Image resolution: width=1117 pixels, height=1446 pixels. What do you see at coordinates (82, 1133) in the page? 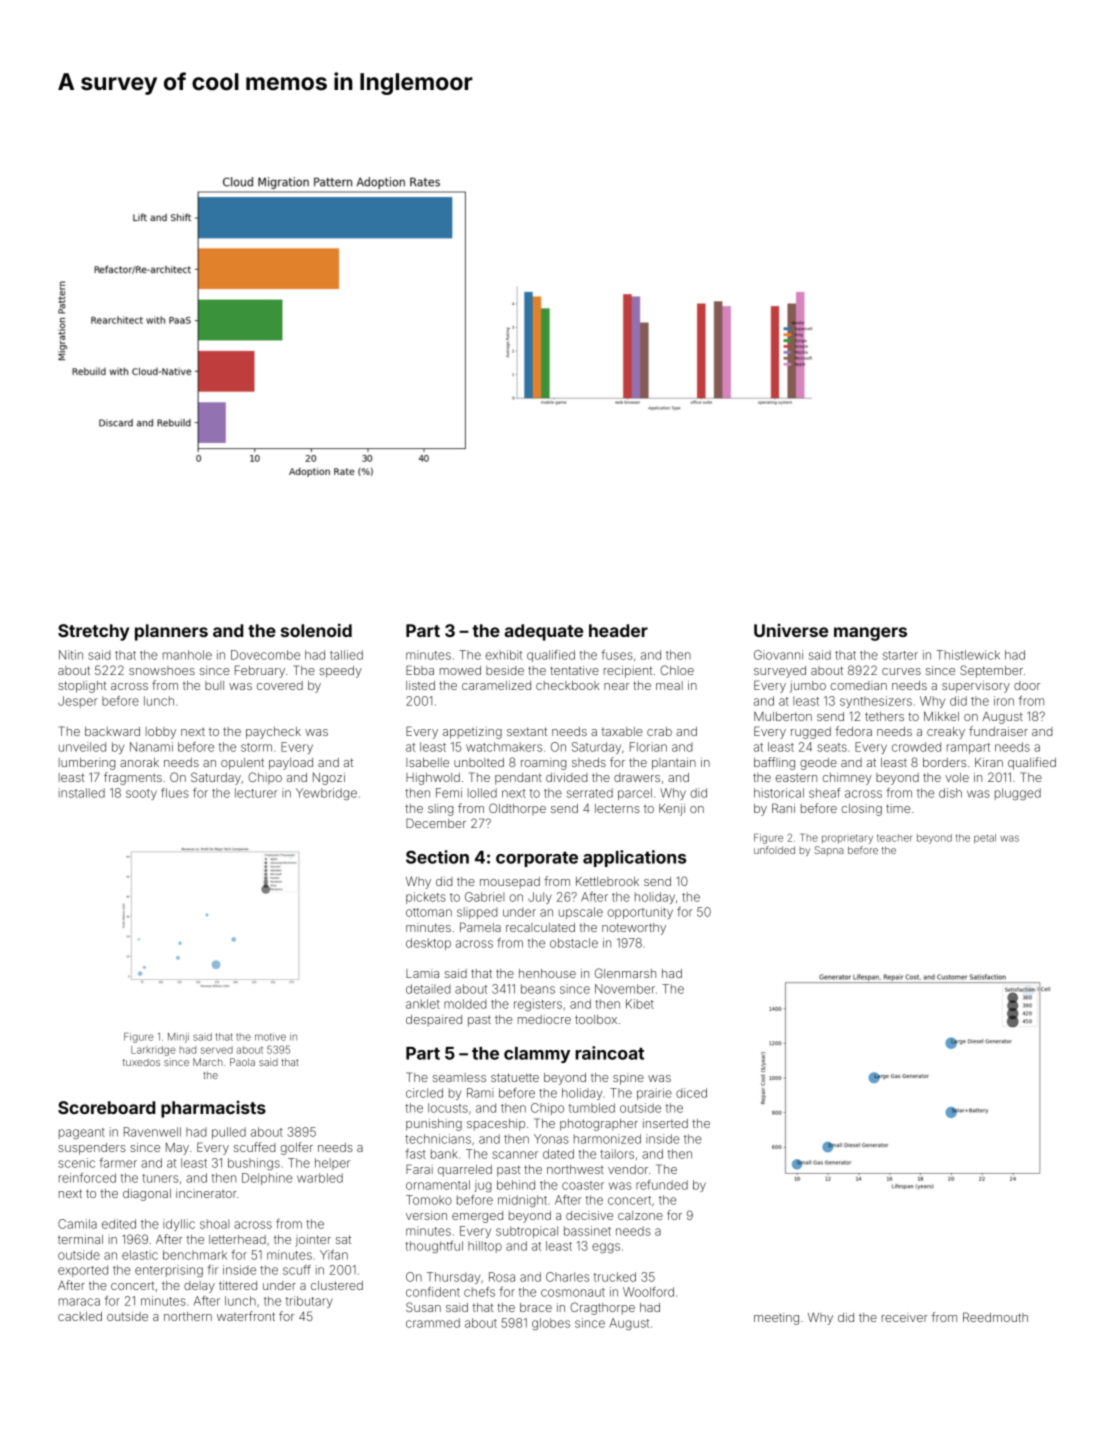
I see `pageant` at bounding box center [82, 1133].
